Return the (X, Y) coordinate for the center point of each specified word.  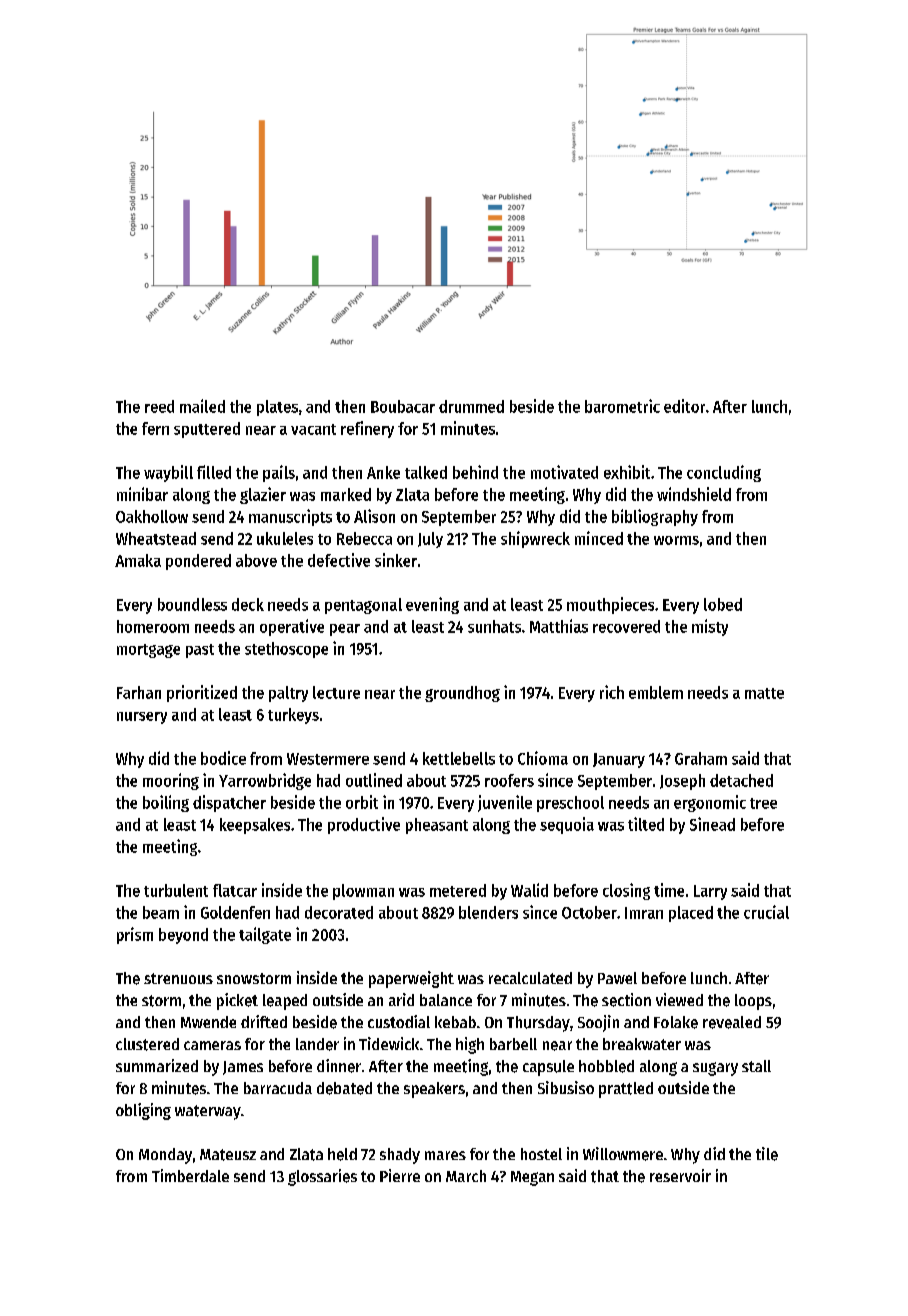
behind (475, 472)
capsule (548, 1068)
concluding (724, 473)
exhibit (627, 472)
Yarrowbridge (265, 781)
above (256, 560)
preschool (570, 804)
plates (277, 408)
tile (767, 1154)
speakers (434, 1090)
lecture (336, 692)
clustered (147, 1044)
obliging (143, 1111)
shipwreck (535, 539)
